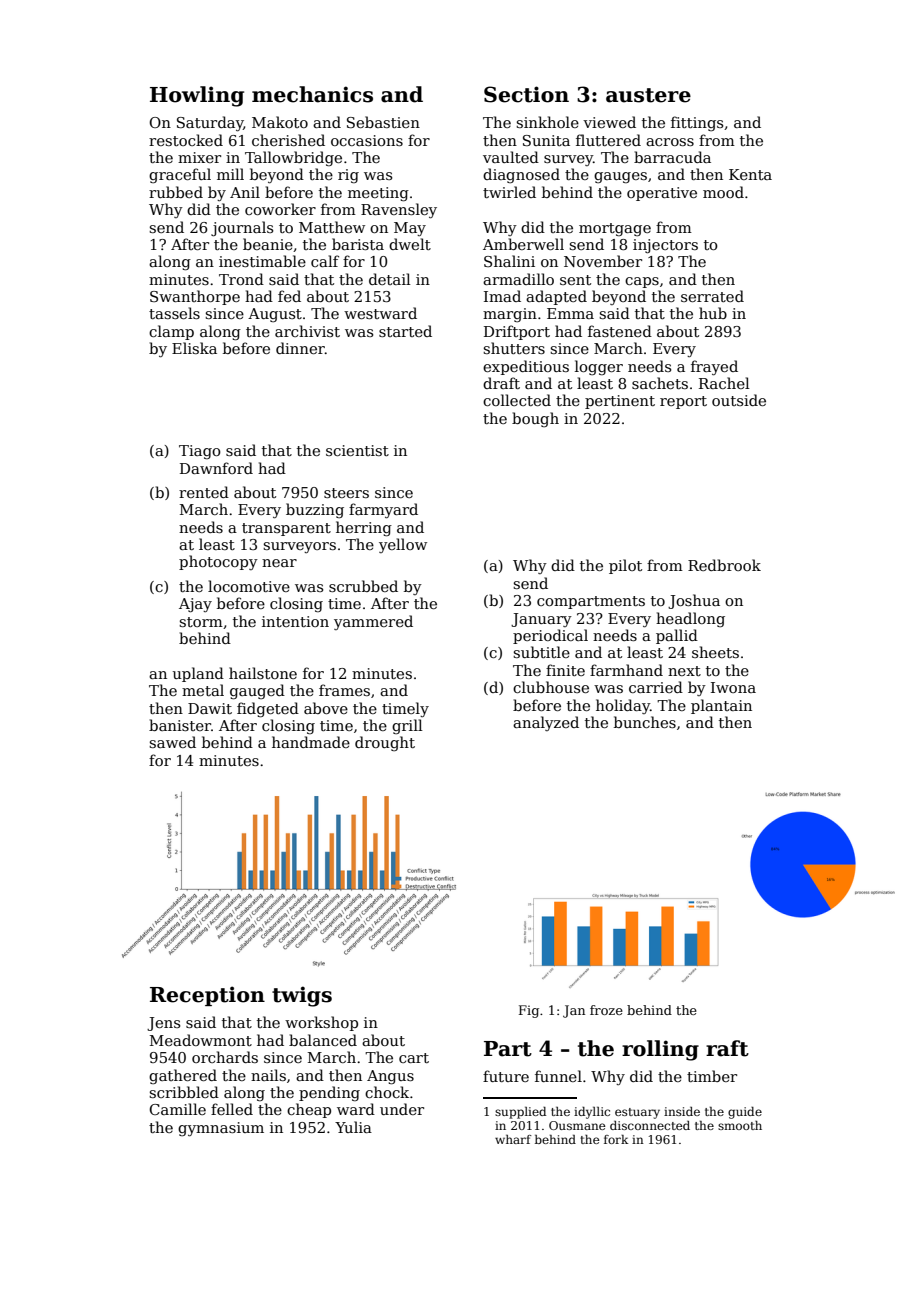 The height and width of the document is (1311, 924). What do you see at coordinates (286, 529) in the document?
I see `transparent` at bounding box center [286, 529].
